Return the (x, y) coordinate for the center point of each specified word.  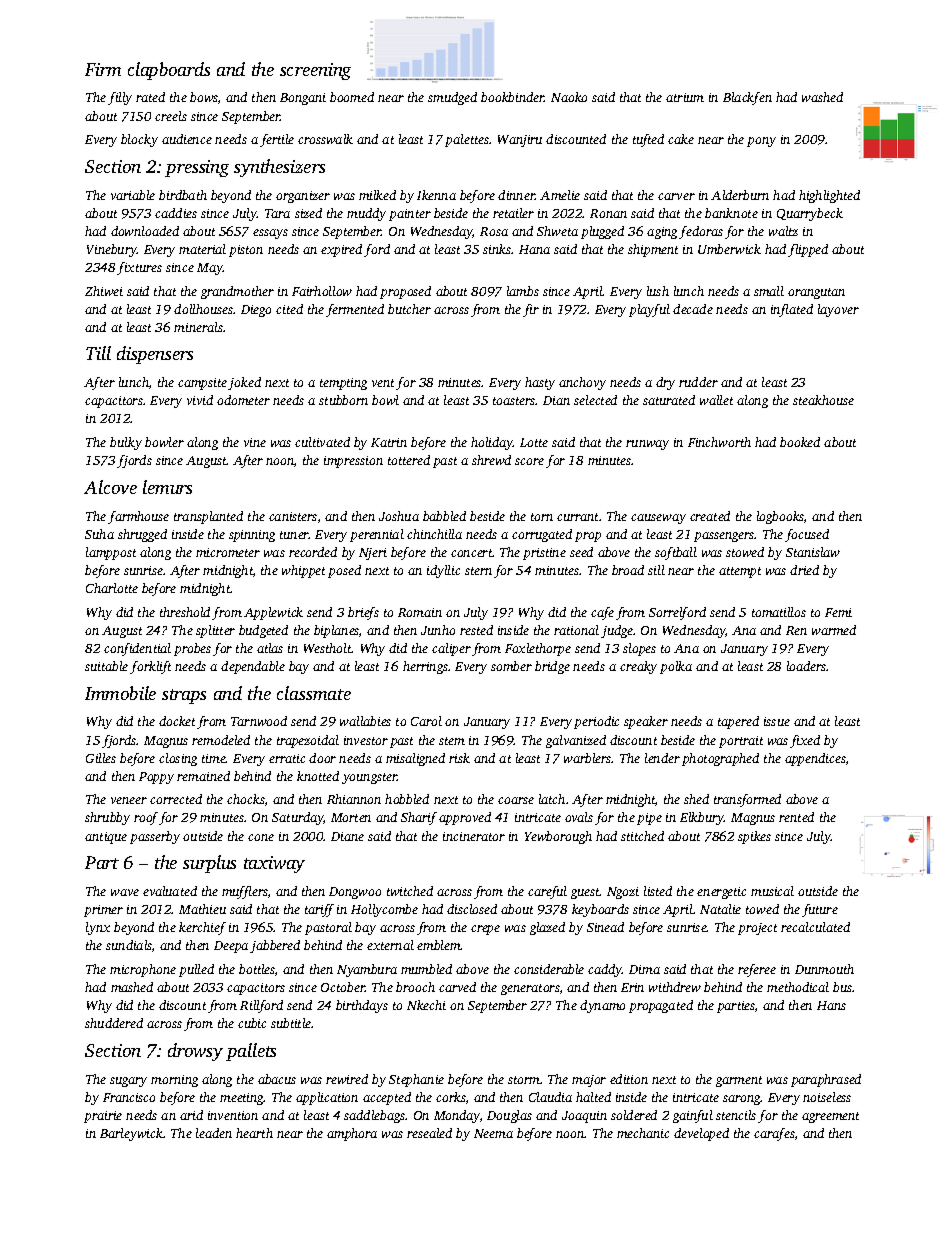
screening (315, 71)
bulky (126, 443)
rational (576, 630)
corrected (176, 799)
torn (542, 517)
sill (656, 570)
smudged (452, 98)
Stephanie (416, 1080)
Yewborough (558, 837)
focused (807, 535)
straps (184, 696)
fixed (805, 741)
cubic (252, 1023)
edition (629, 1079)
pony (761, 142)
